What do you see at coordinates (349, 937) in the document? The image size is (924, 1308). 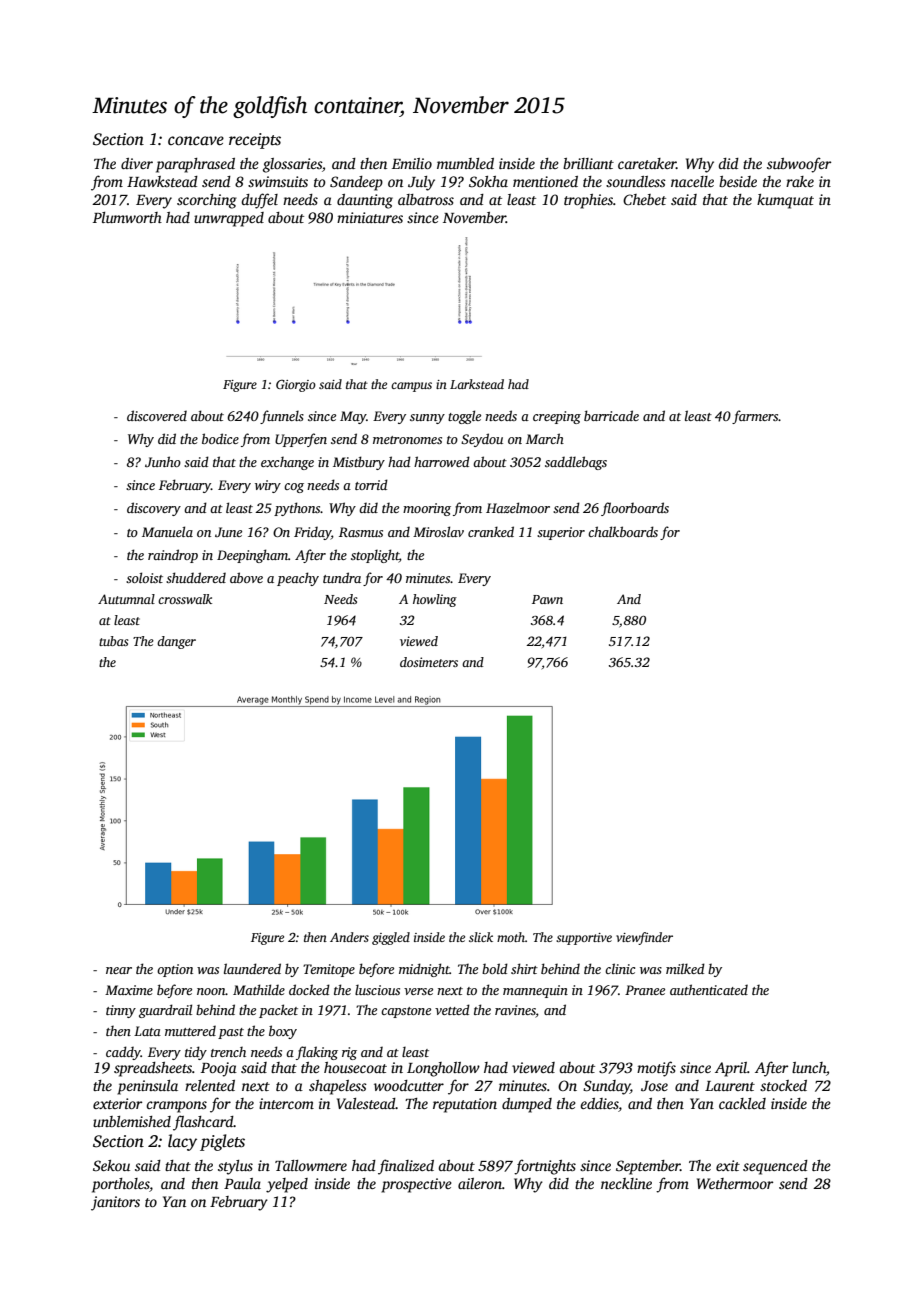 I see `Anders` at bounding box center [349, 937].
